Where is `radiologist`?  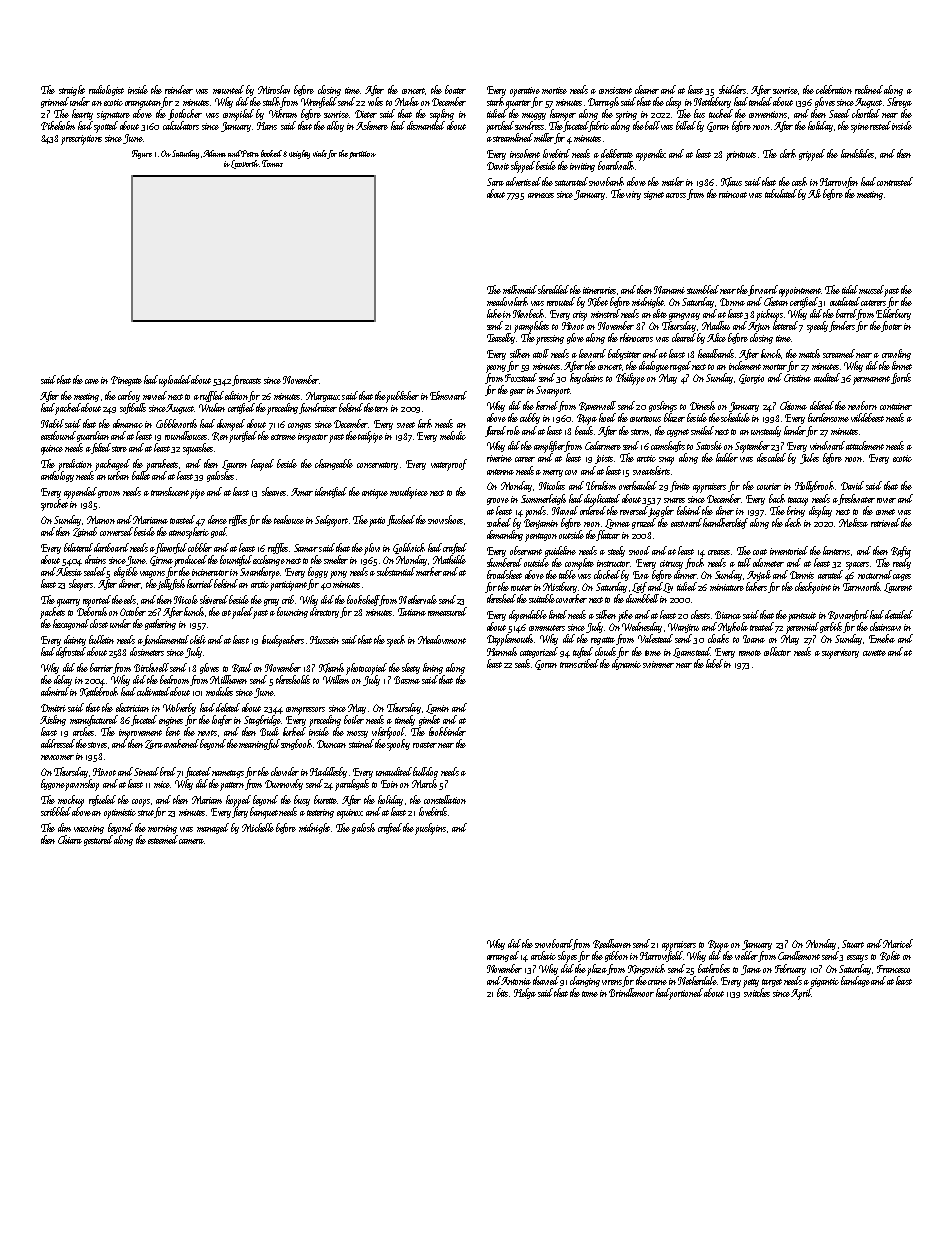 radiologist is located at coordinates (106, 90).
